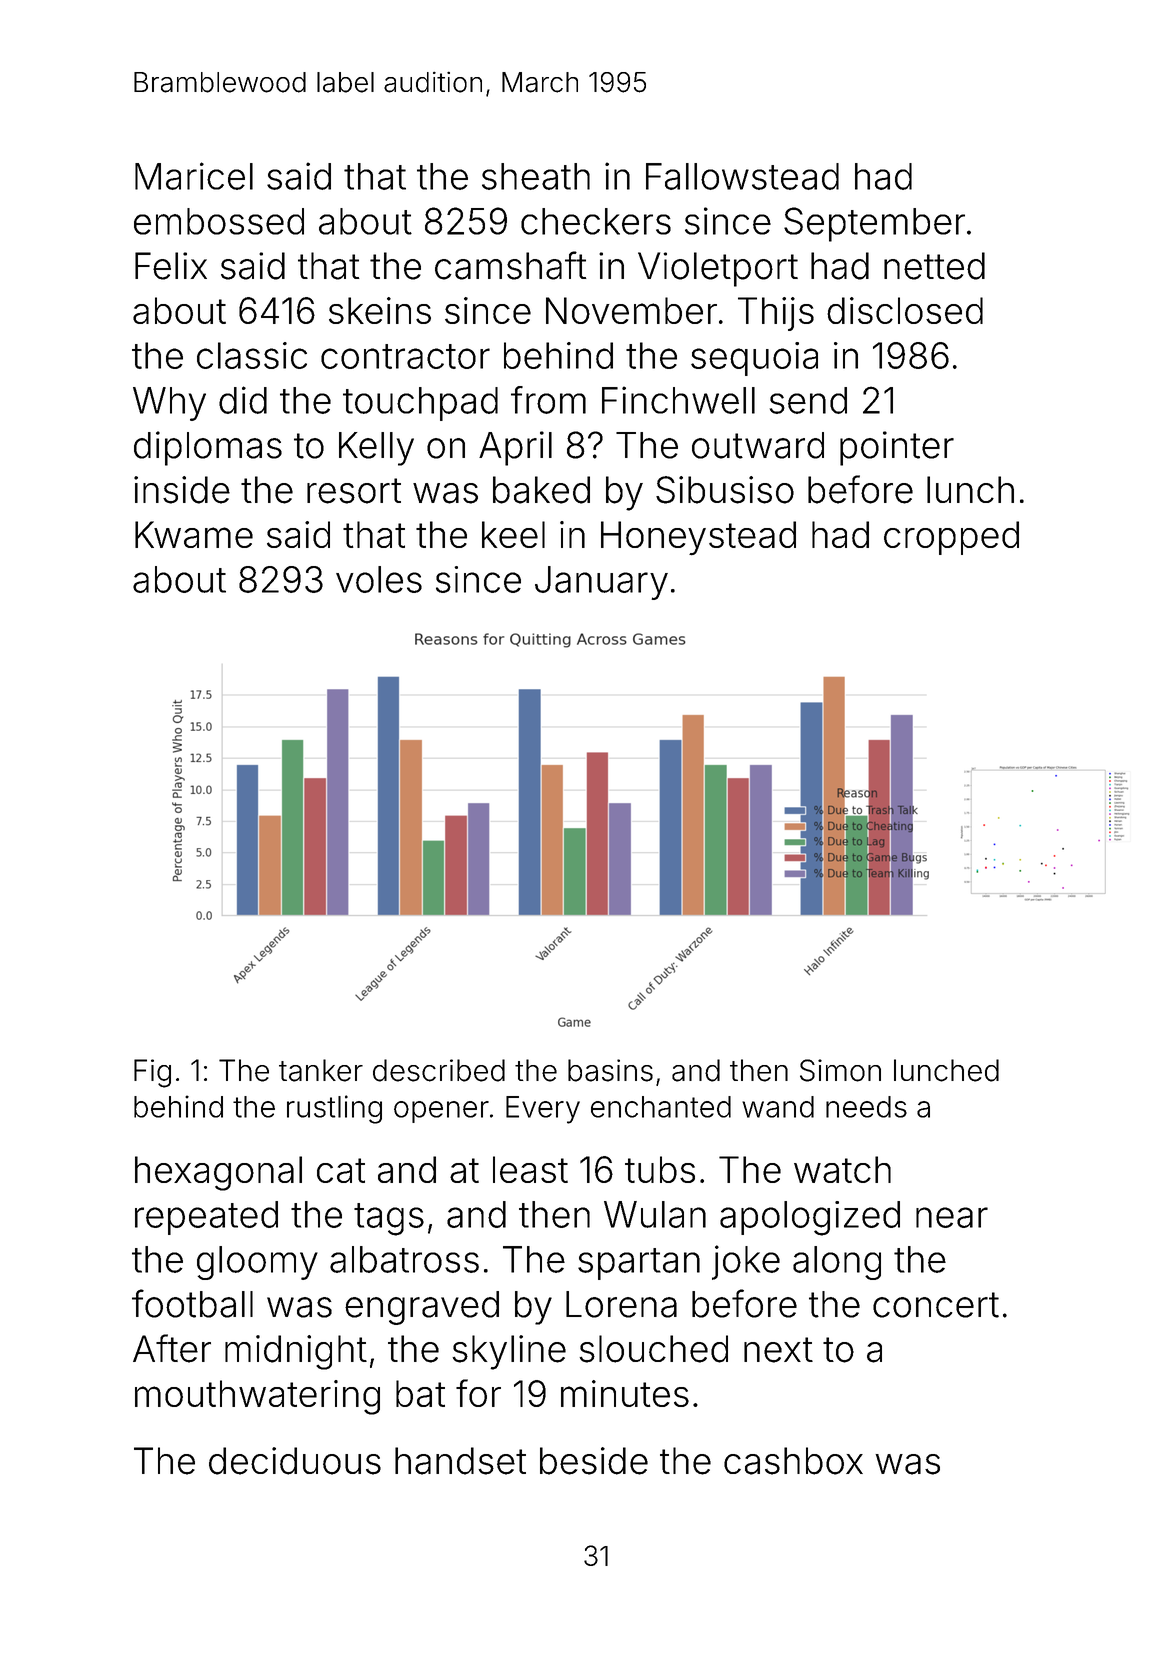 The image size is (1165, 1654). What do you see at coordinates (698, 538) in the document?
I see `Honeystead` at bounding box center [698, 538].
